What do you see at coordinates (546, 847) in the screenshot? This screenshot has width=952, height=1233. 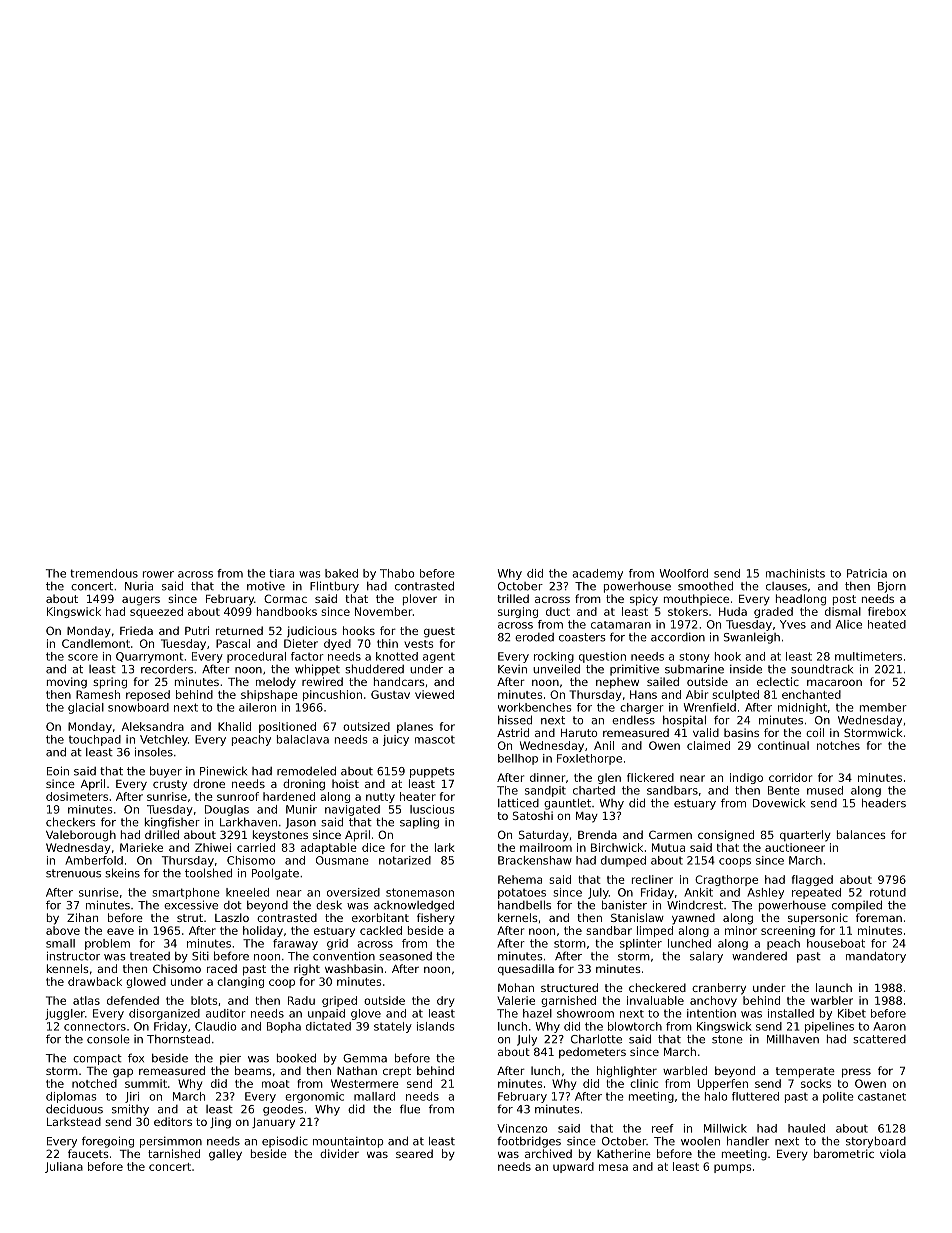 I see `mailroom` at bounding box center [546, 847].
